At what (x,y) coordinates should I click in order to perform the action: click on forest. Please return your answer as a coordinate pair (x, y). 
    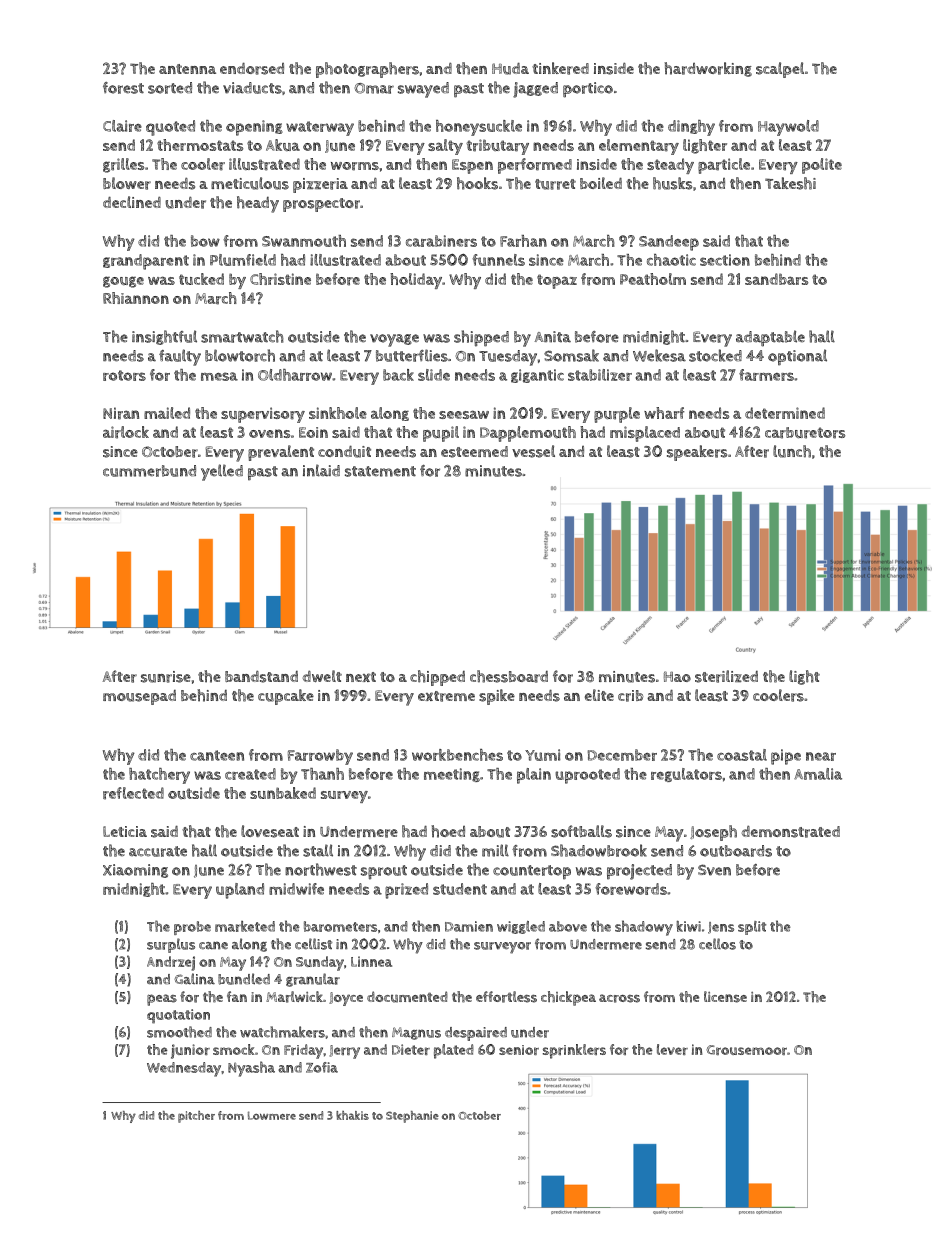
    Looking at the image, I should click on (123, 88).
